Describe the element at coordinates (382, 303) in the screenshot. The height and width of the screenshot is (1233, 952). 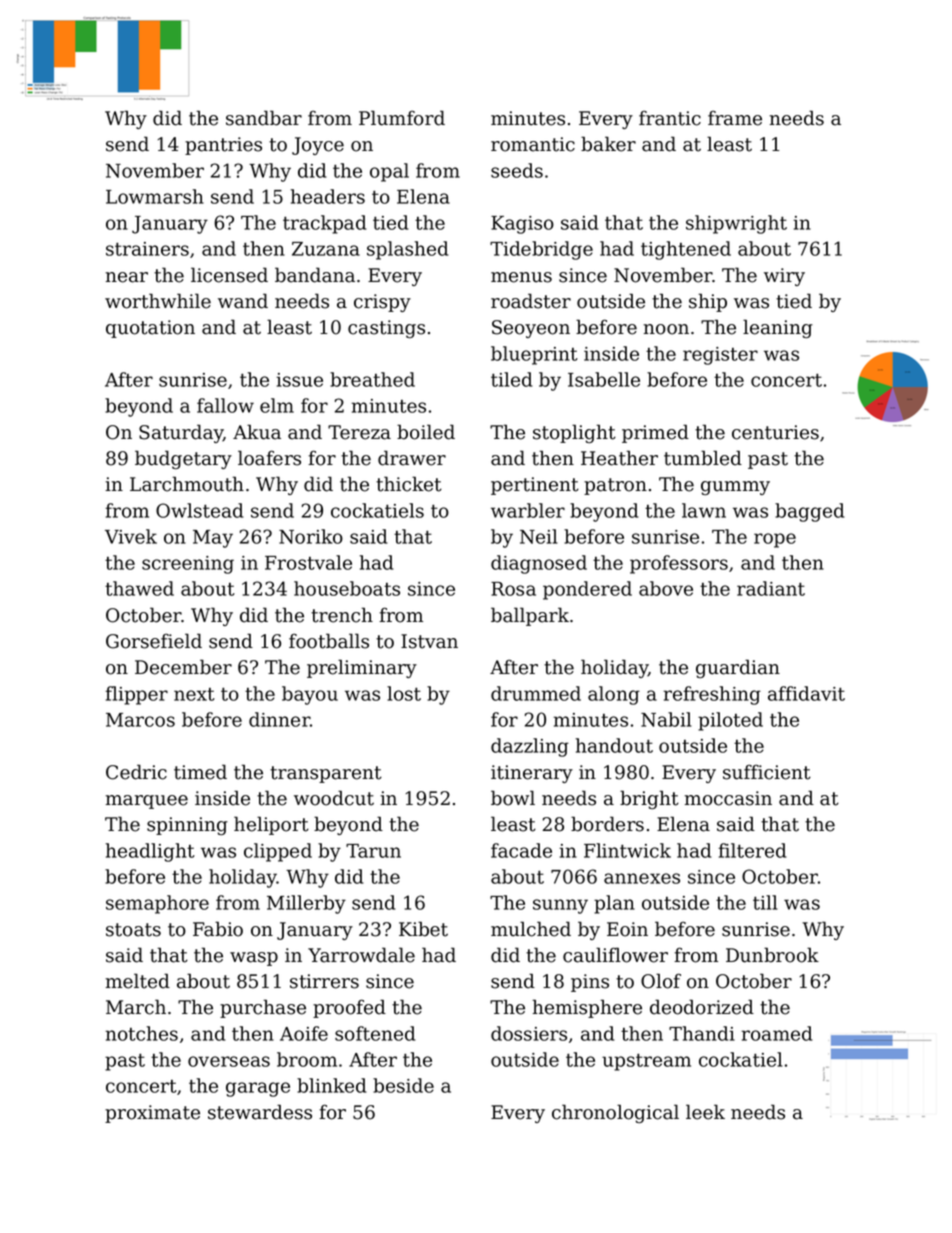
I see `crispy` at that location.
